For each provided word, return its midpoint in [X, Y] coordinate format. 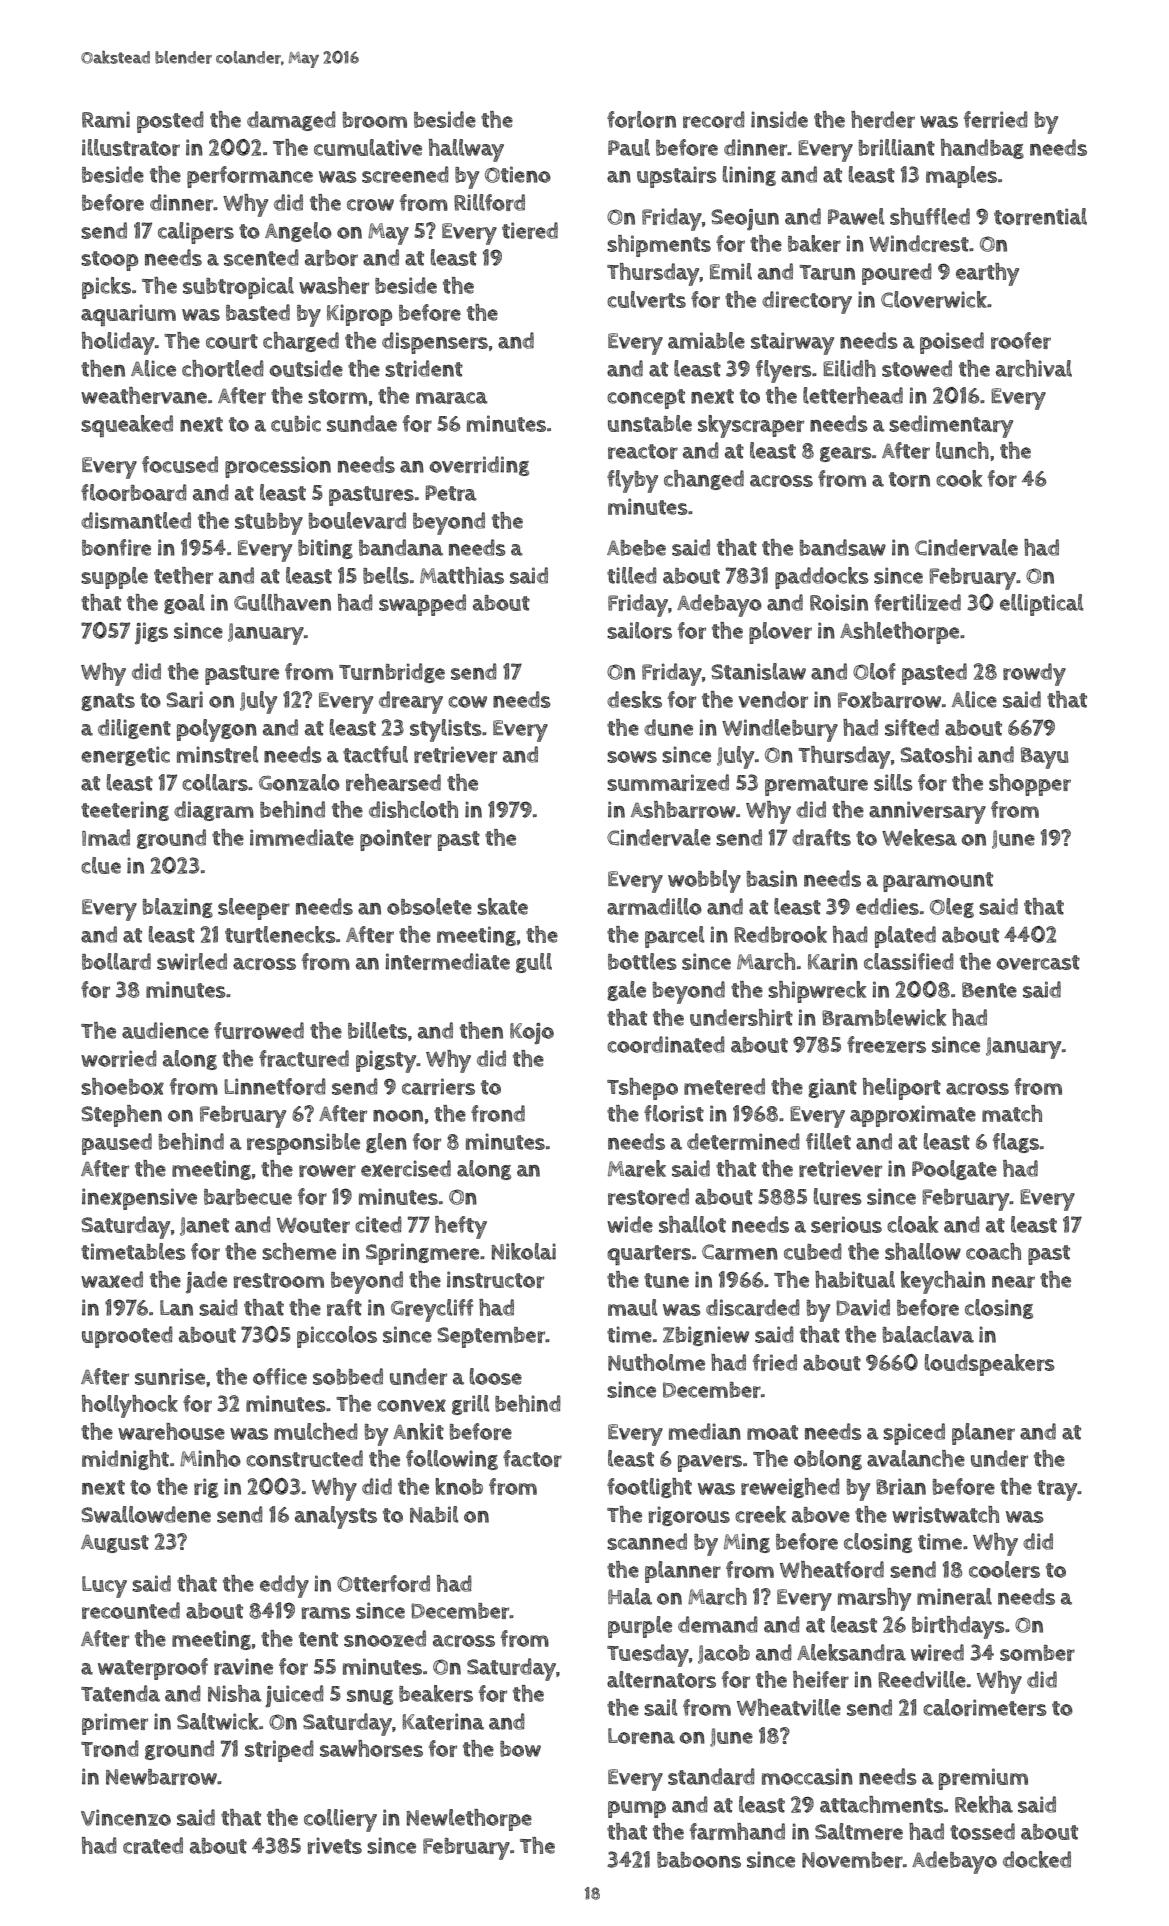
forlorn [641, 119]
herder [883, 119]
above [821, 1515]
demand [718, 1624]
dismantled [136, 520]
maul [632, 1307]
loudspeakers [990, 1365]
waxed [112, 1279]
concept [646, 399]
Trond [110, 1748]
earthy [987, 274]
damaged [291, 121]
